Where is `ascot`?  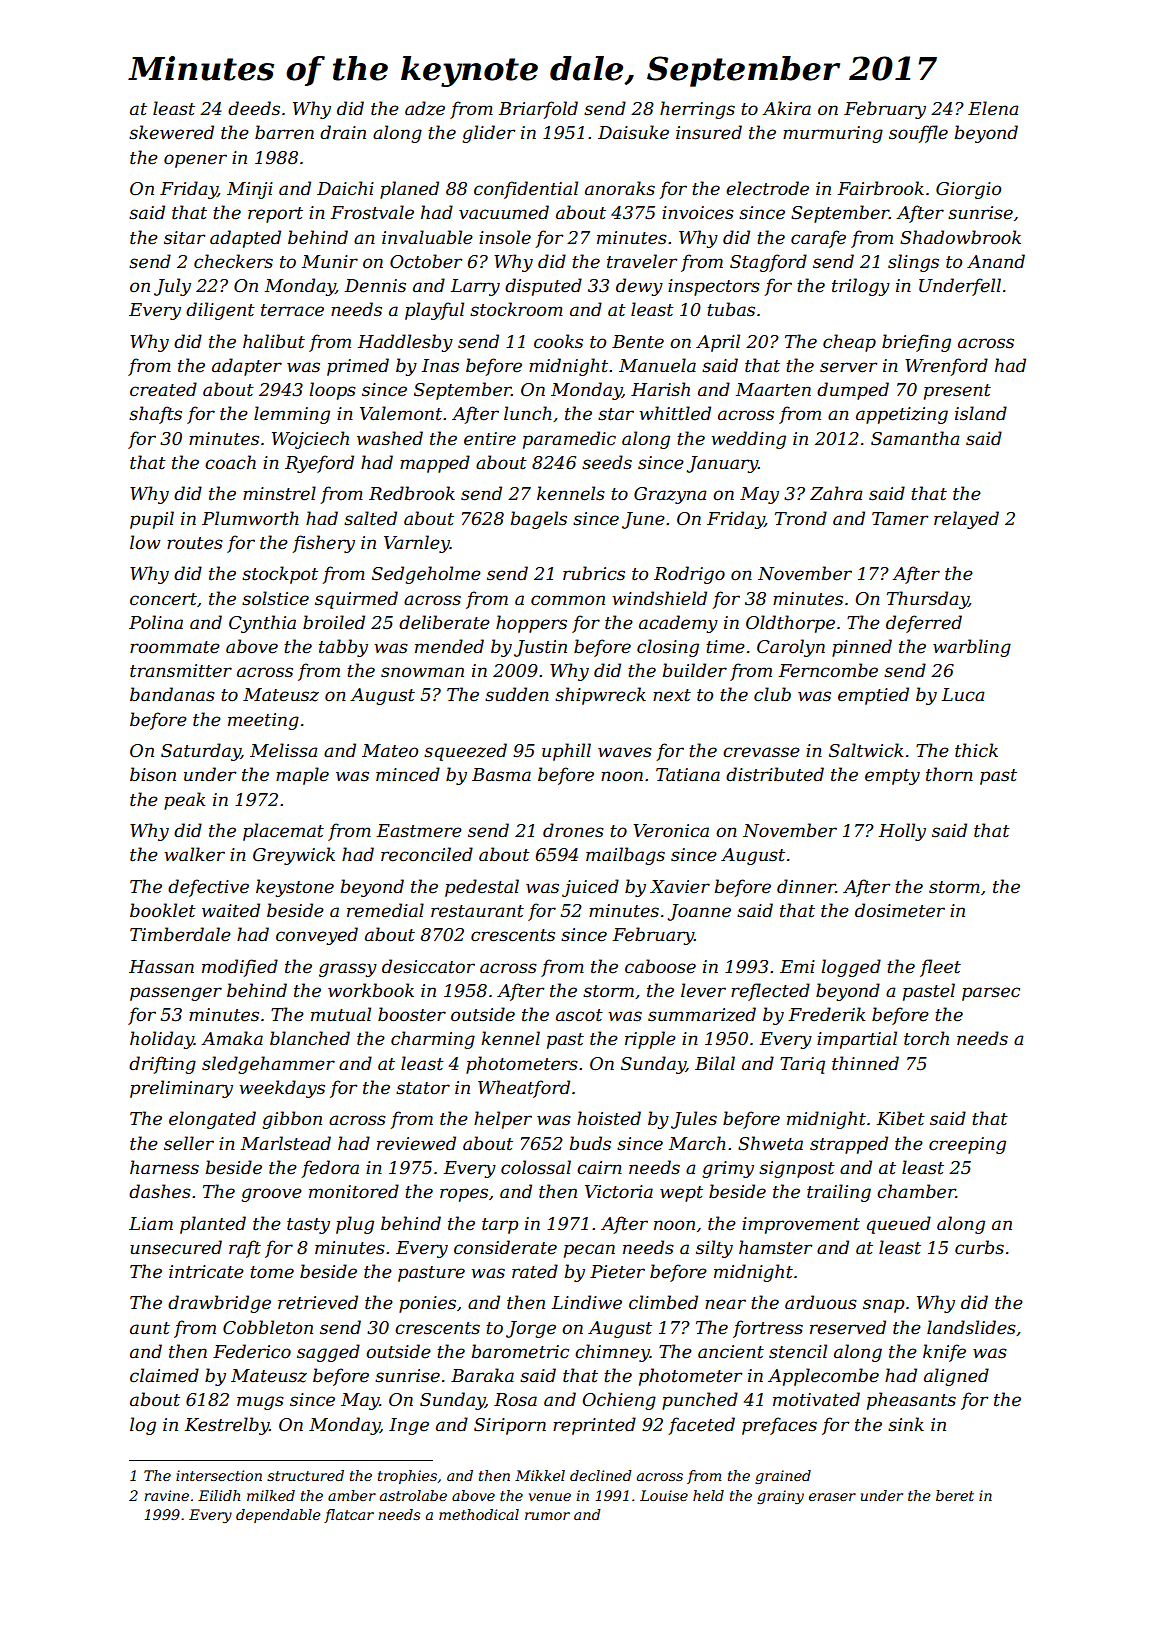
ascot is located at coordinates (579, 1015).
